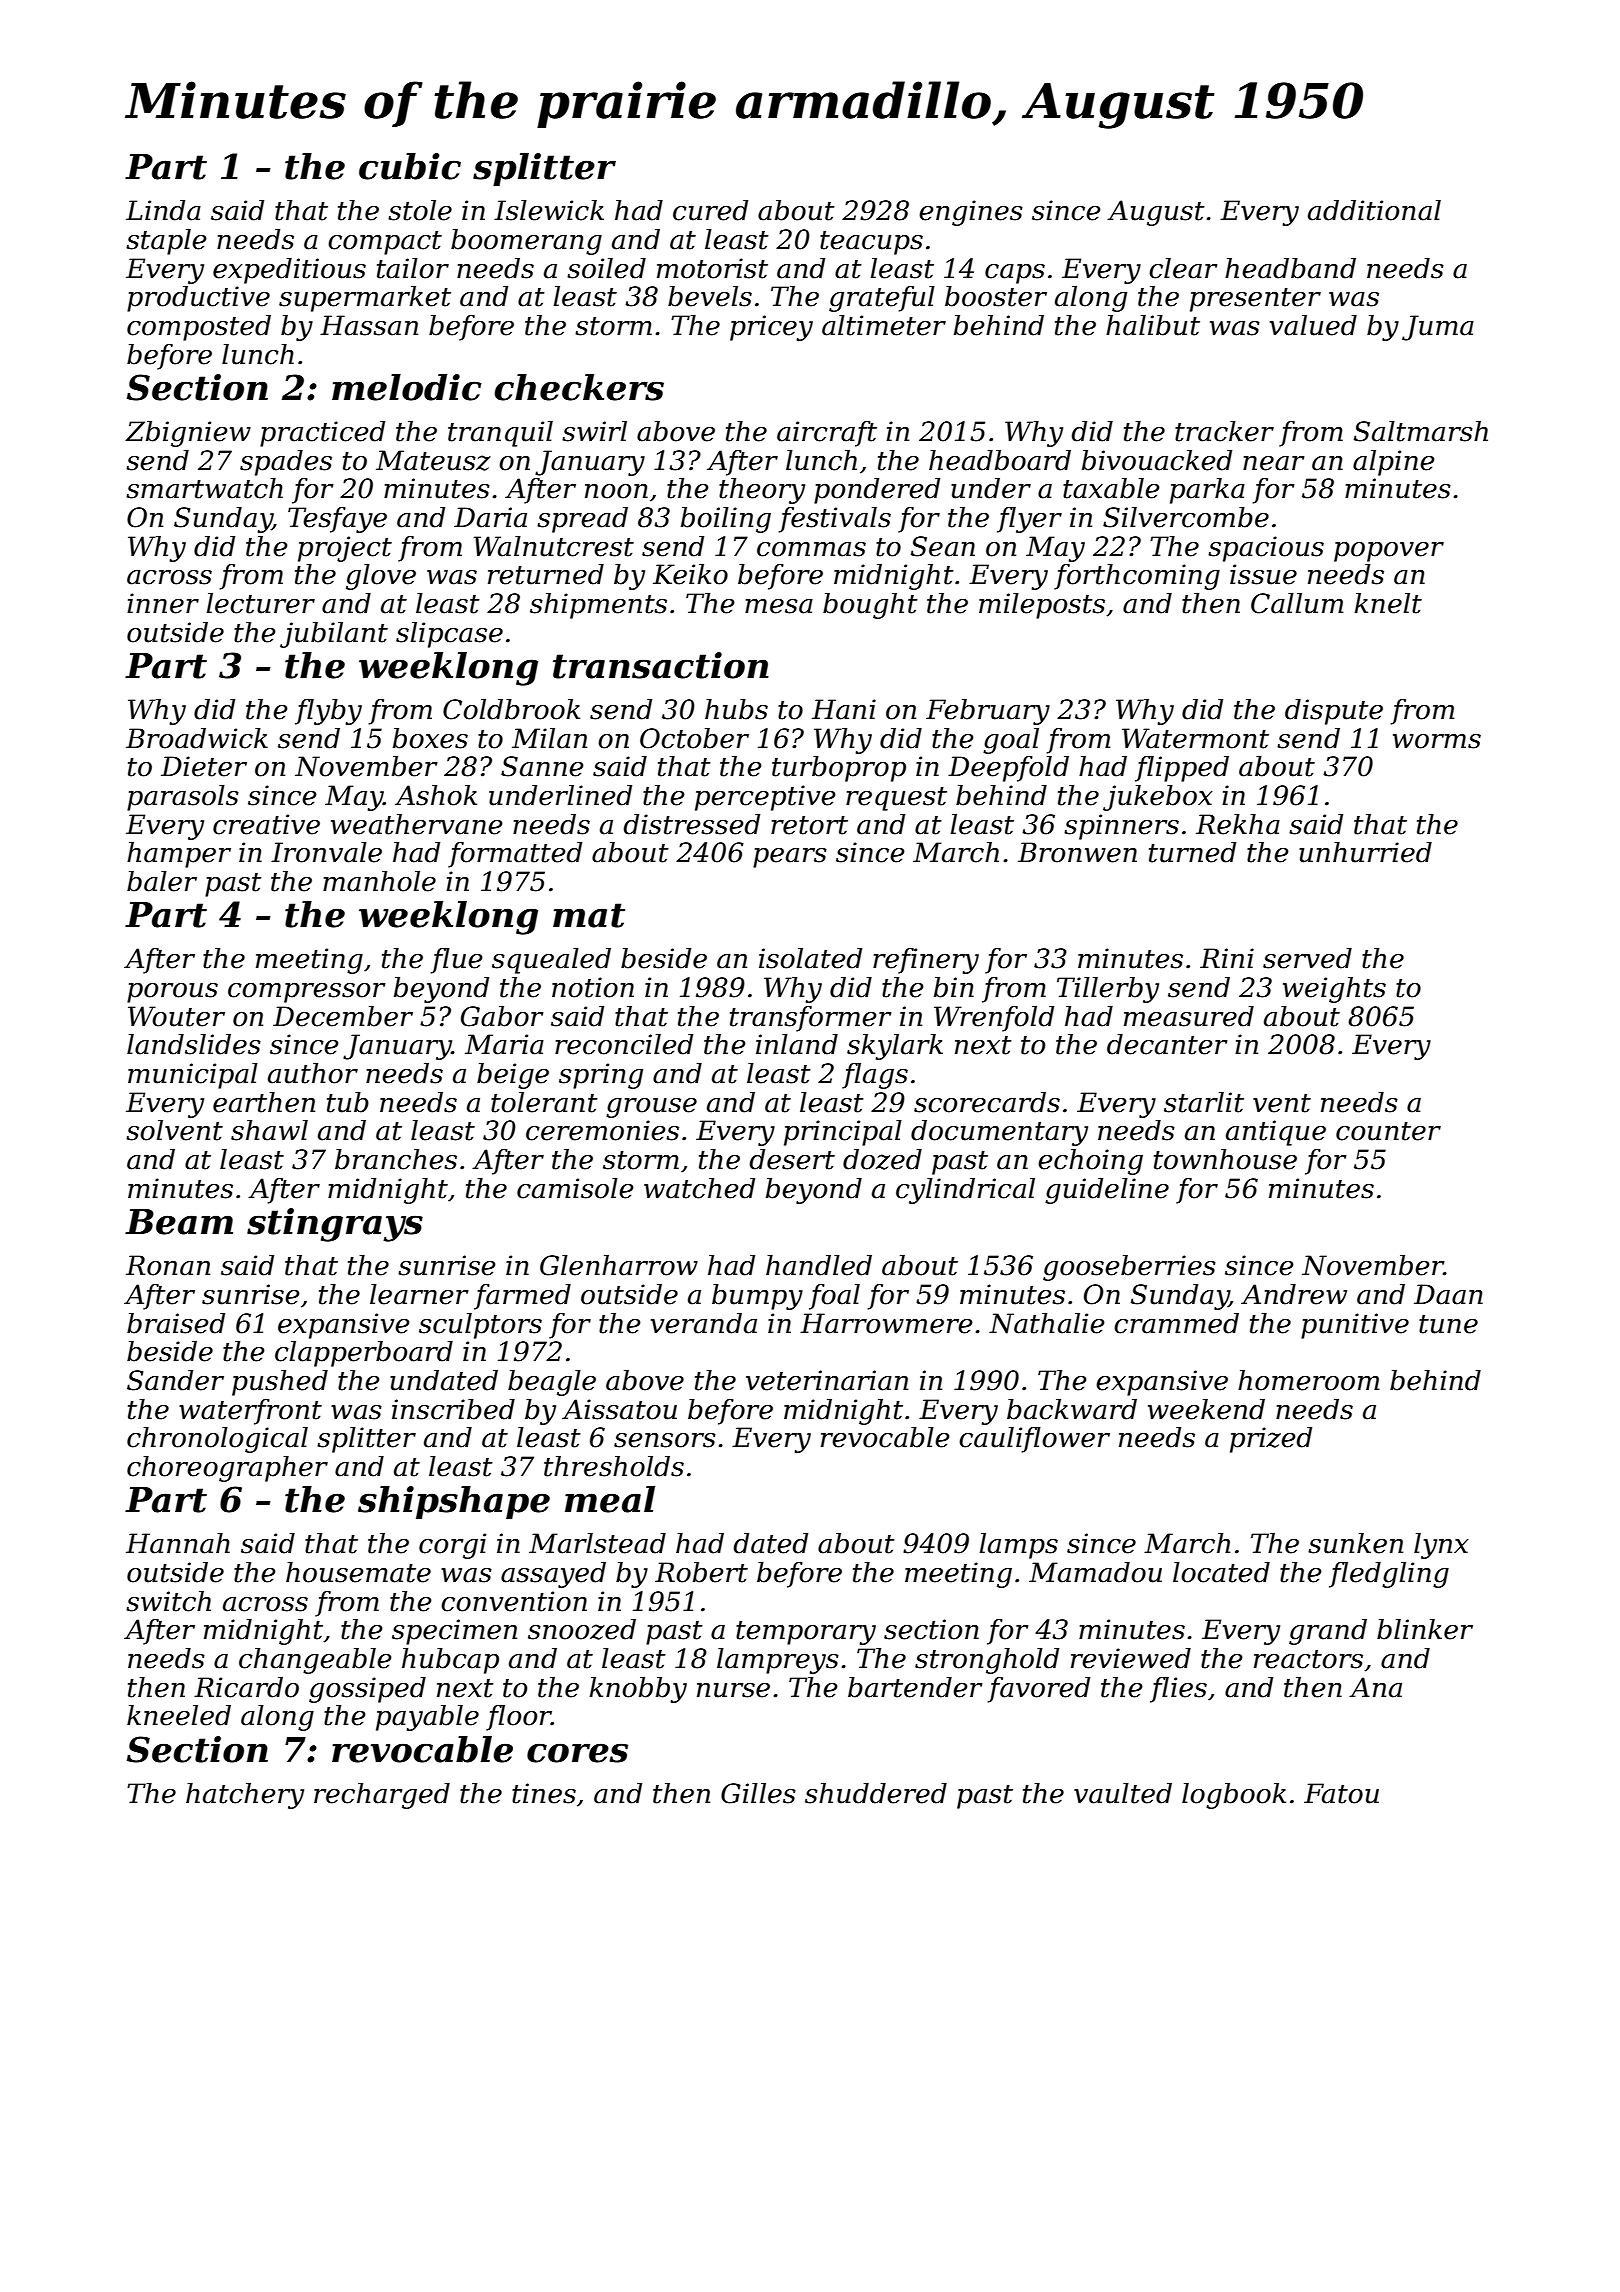 The image size is (1620, 2292). What do you see at coordinates (1224, 431) in the screenshot?
I see `tracker` at bounding box center [1224, 431].
